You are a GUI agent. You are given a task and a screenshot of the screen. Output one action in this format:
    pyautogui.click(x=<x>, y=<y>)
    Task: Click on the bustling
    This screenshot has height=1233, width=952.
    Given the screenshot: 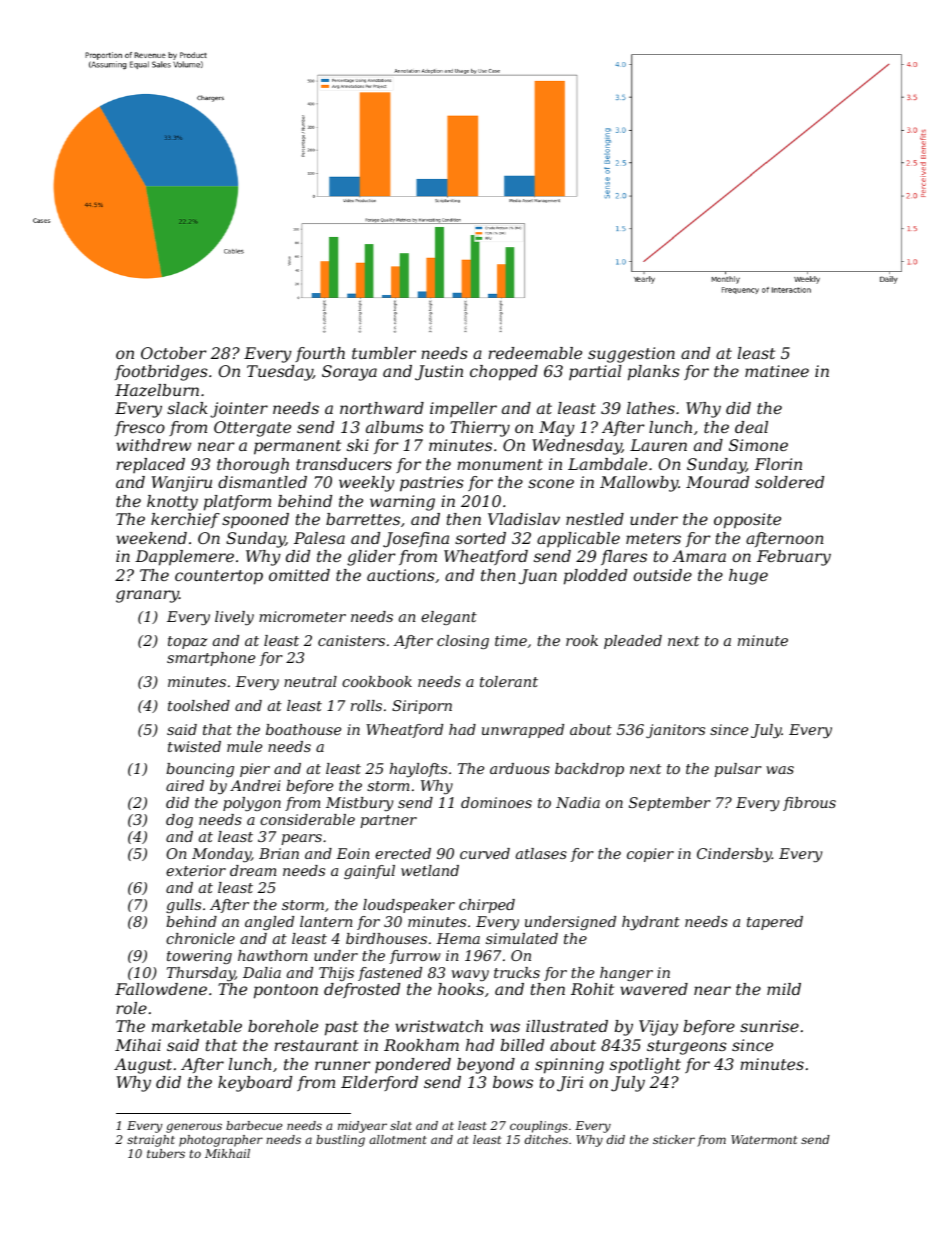 What is the action you would take?
    pyautogui.click(x=340, y=1141)
